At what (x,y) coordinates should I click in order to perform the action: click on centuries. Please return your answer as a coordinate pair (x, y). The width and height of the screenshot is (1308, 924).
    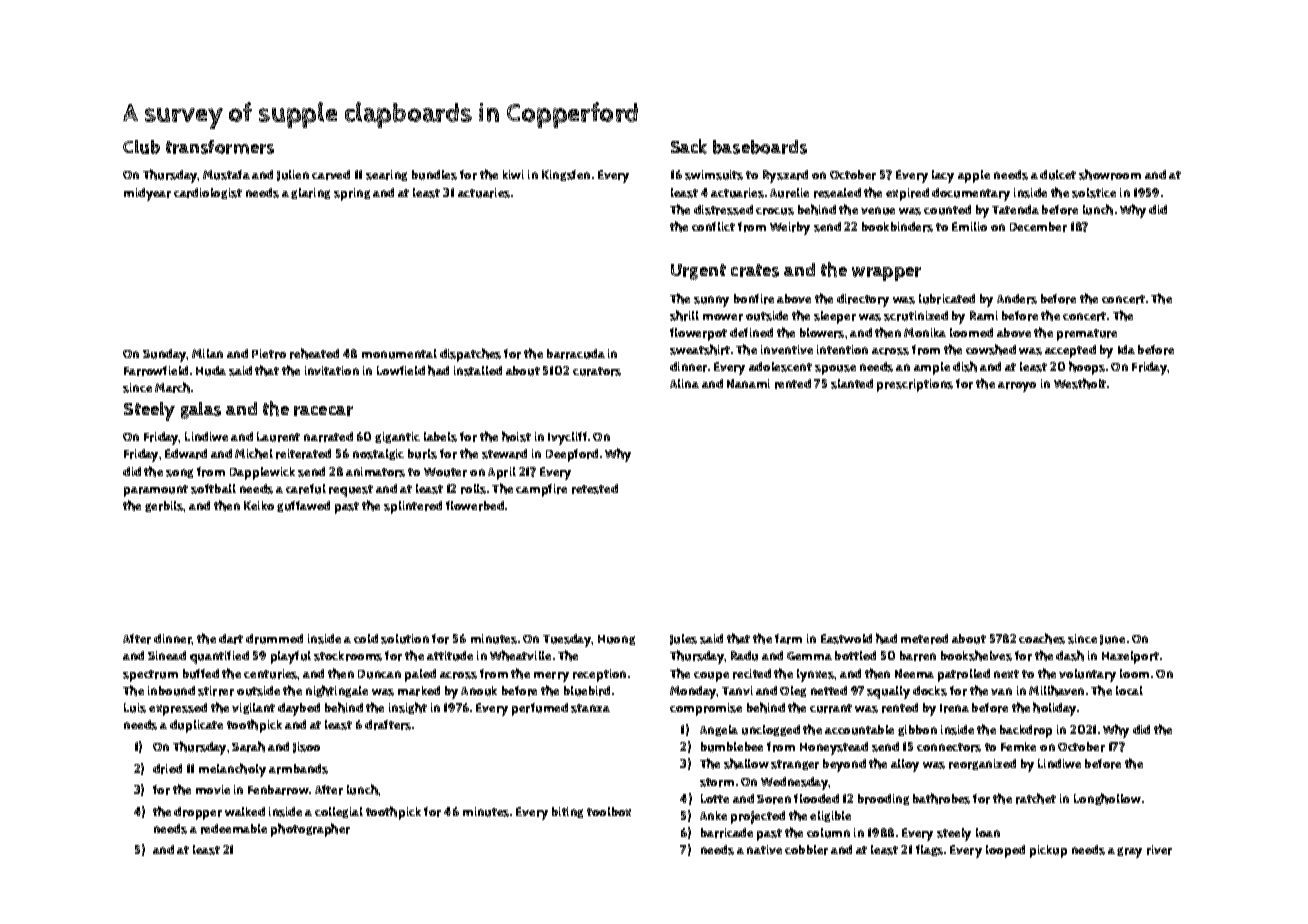
    Looking at the image, I should click on (271, 674).
